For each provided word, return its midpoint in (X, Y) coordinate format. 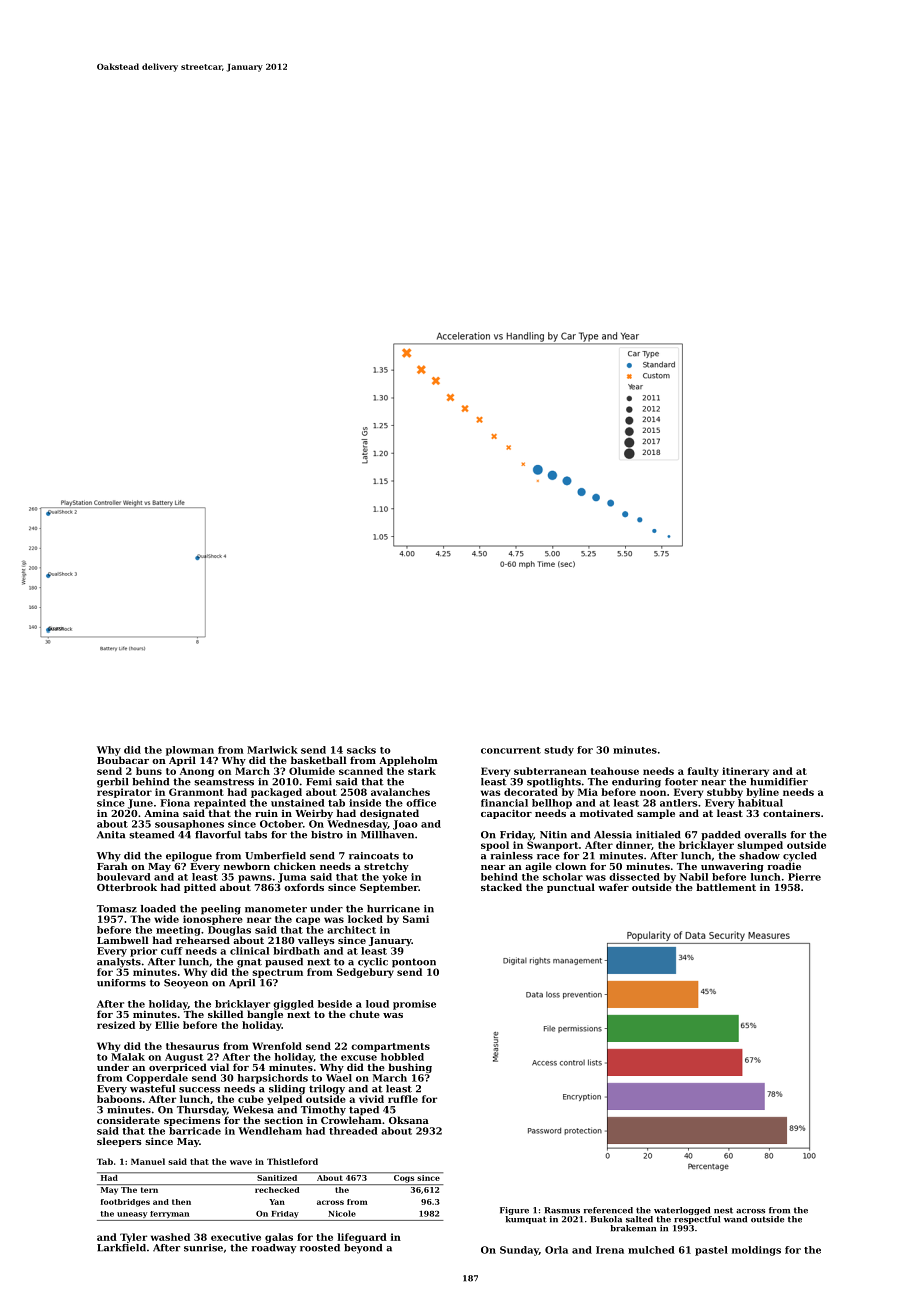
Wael (339, 1078)
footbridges (125, 1203)
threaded (353, 1131)
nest (723, 1210)
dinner (633, 845)
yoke (394, 878)
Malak (128, 1057)
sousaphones (189, 825)
